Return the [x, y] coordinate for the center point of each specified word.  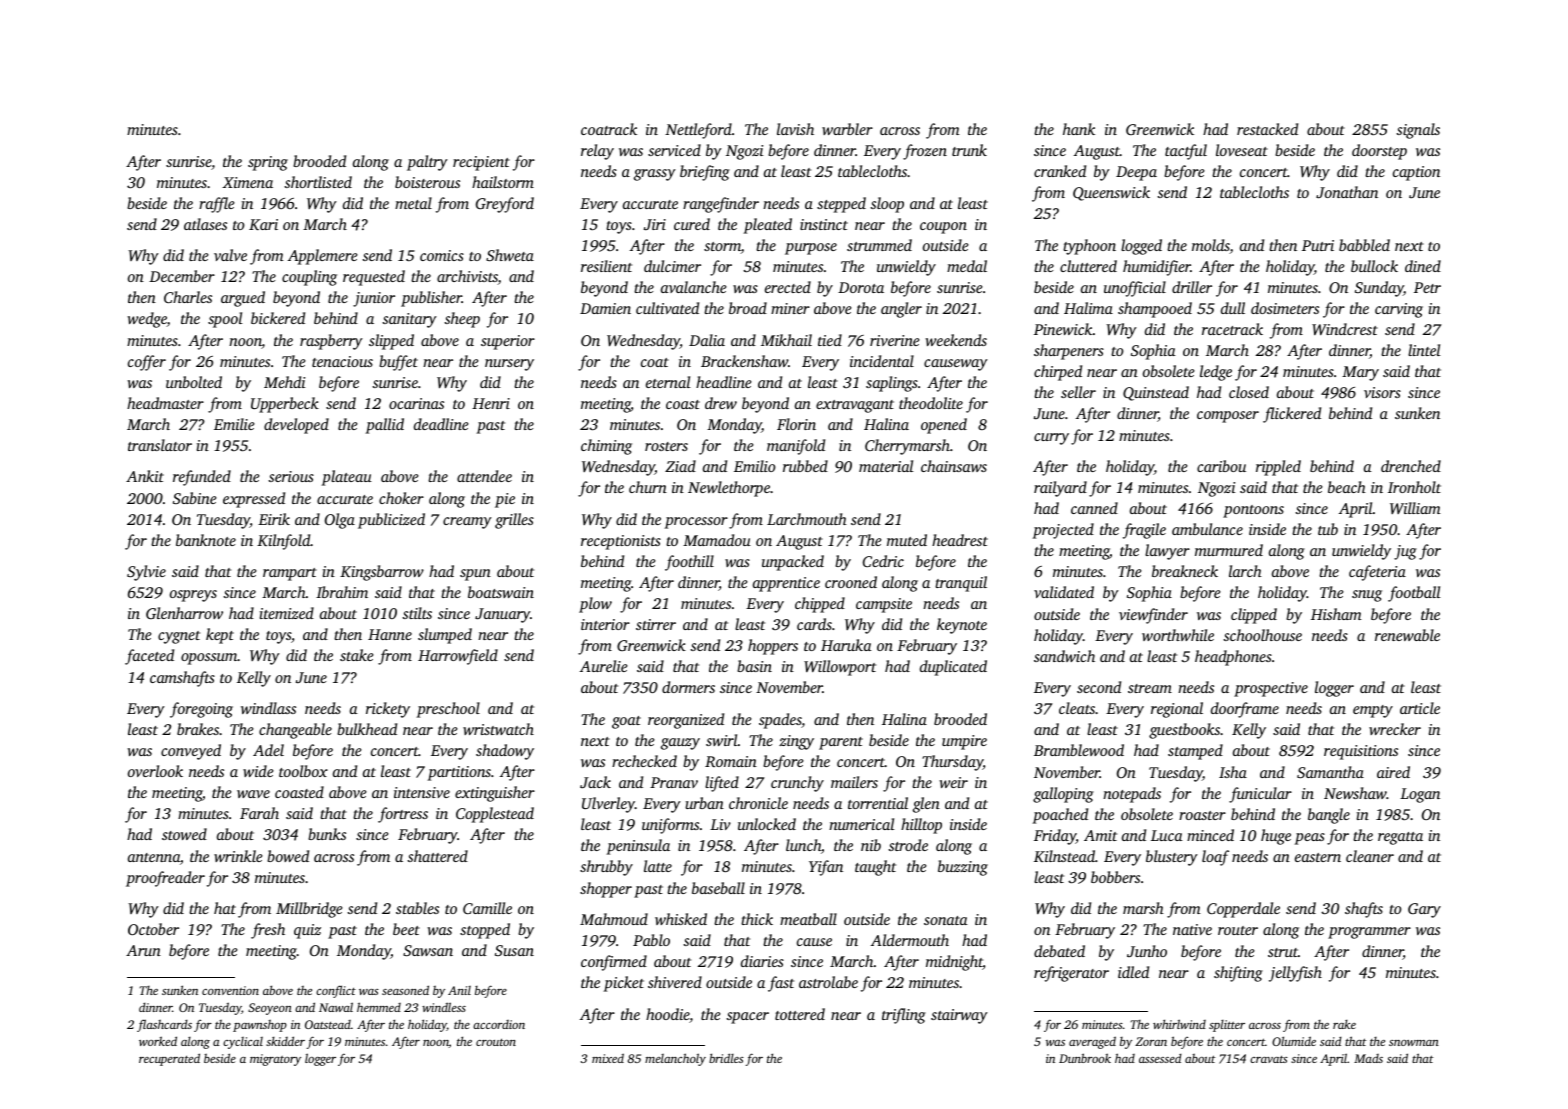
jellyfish [1295, 974]
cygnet [179, 637]
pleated [768, 226]
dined [1423, 266]
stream [1150, 688]
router [1238, 930]
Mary [1360, 373]
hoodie [668, 1015]
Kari [263, 224]
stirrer [656, 624]
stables [417, 908]
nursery [509, 365]
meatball [808, 919]
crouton [496, 1042]
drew [721, 403]
